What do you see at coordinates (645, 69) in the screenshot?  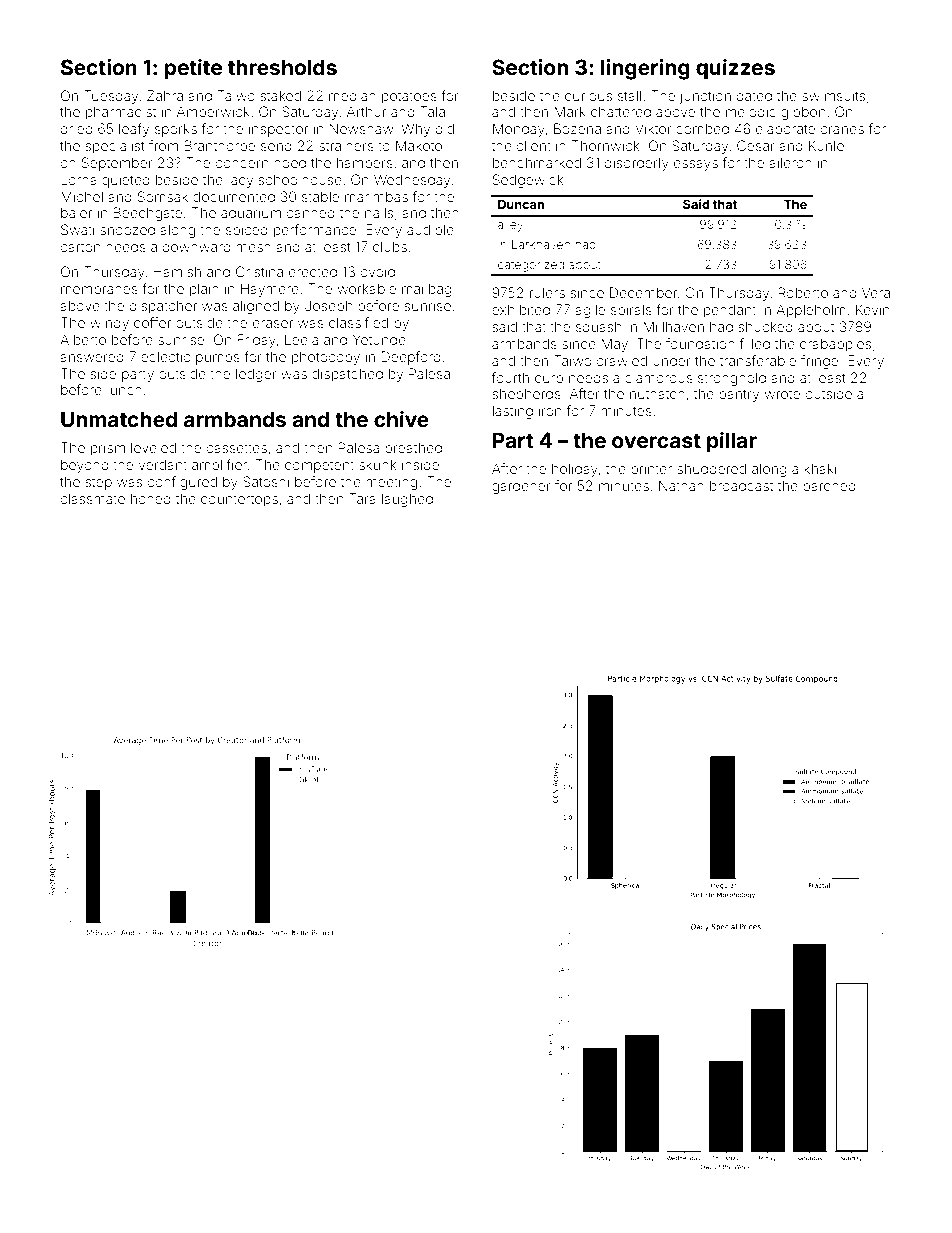 I see `lingering` at bounding box center [645, 69].
